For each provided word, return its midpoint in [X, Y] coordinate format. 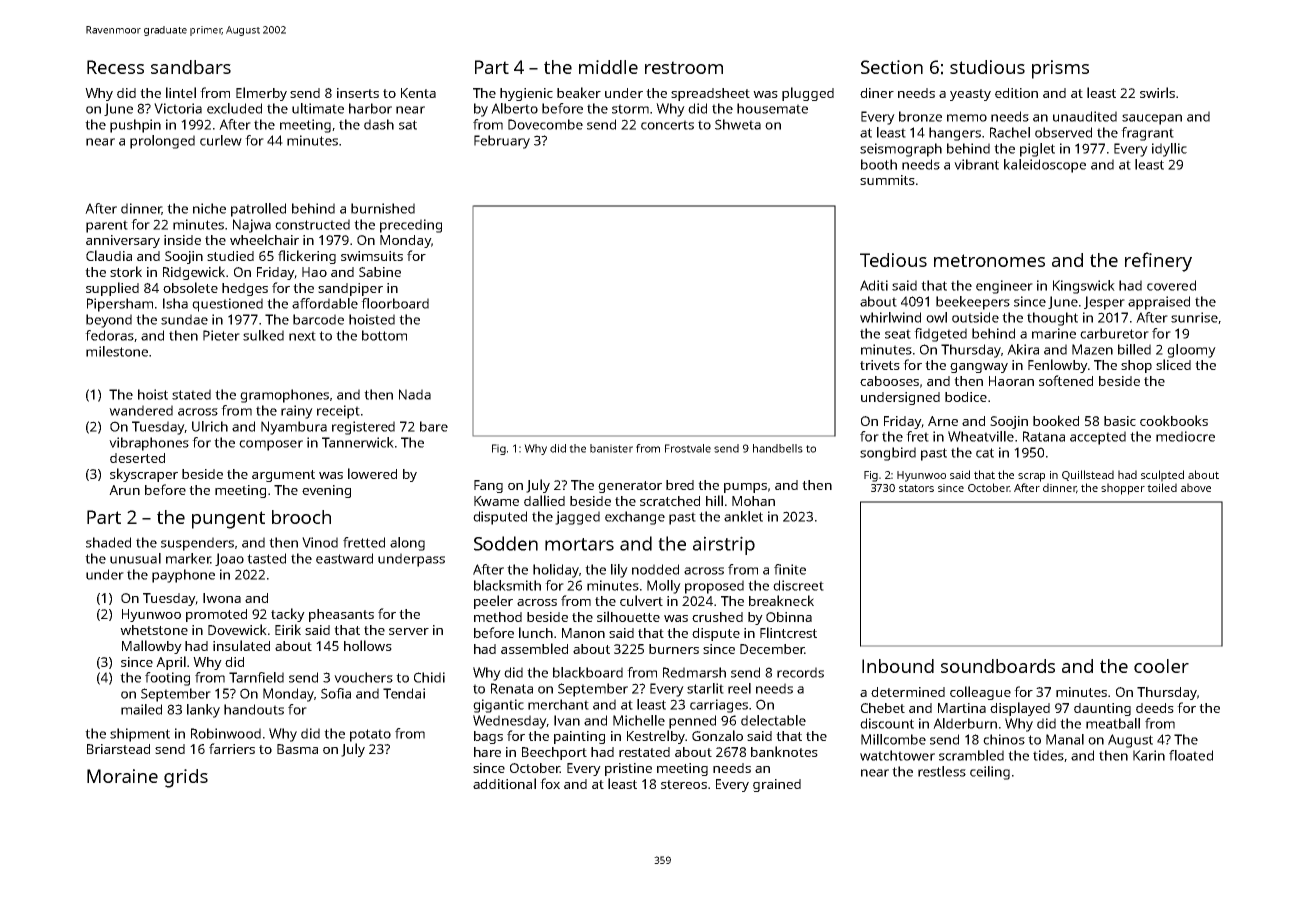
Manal [1065, 739]
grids [186, 778]
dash [379, 124]
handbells [778, 448]
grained [777, 785]
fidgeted [940, 335]
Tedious [893, 260]
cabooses [889, 381]
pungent [228, 520]
